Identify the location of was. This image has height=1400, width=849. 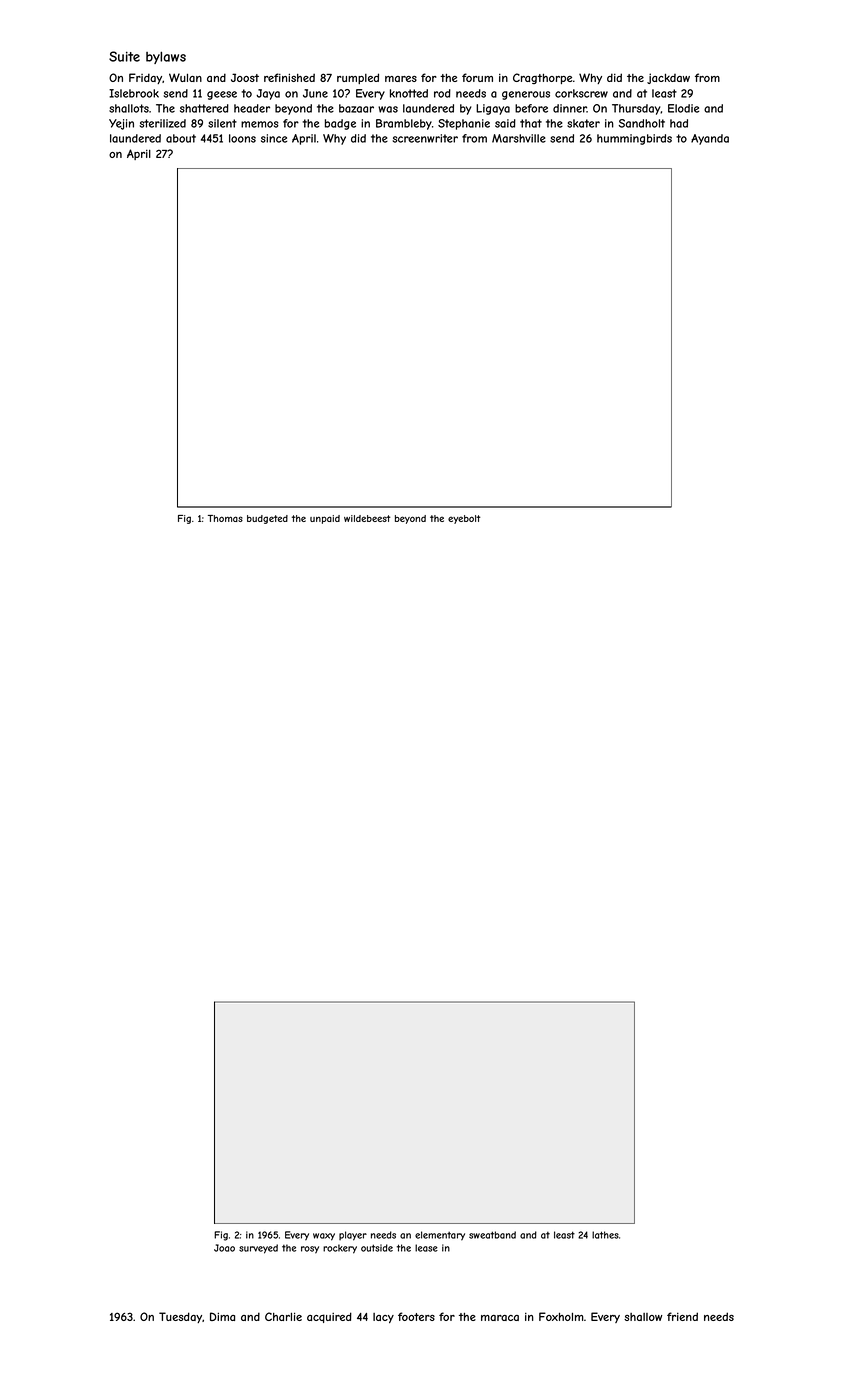
(388, 109).
